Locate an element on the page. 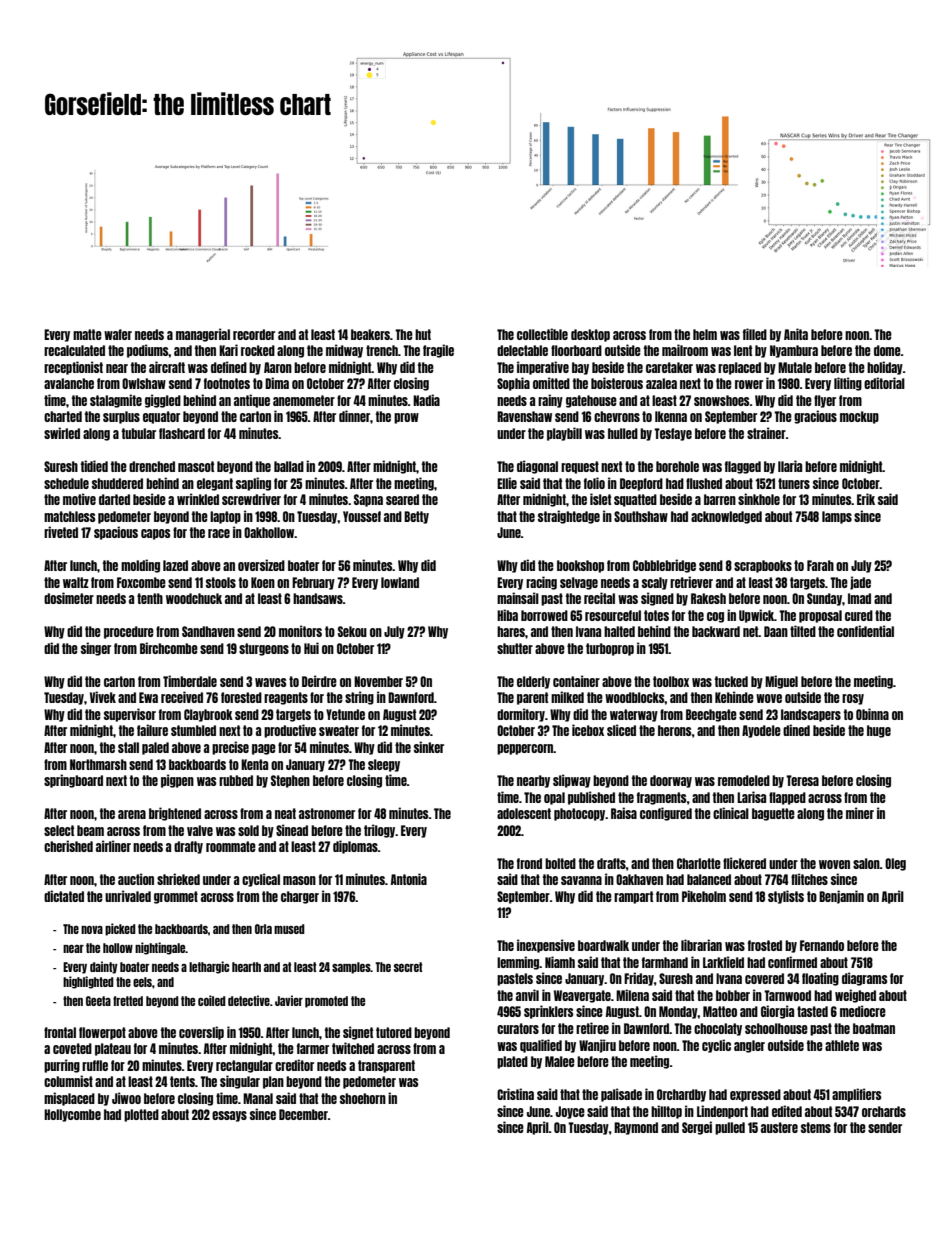  plateau is located at coordinates (113, 1049).
